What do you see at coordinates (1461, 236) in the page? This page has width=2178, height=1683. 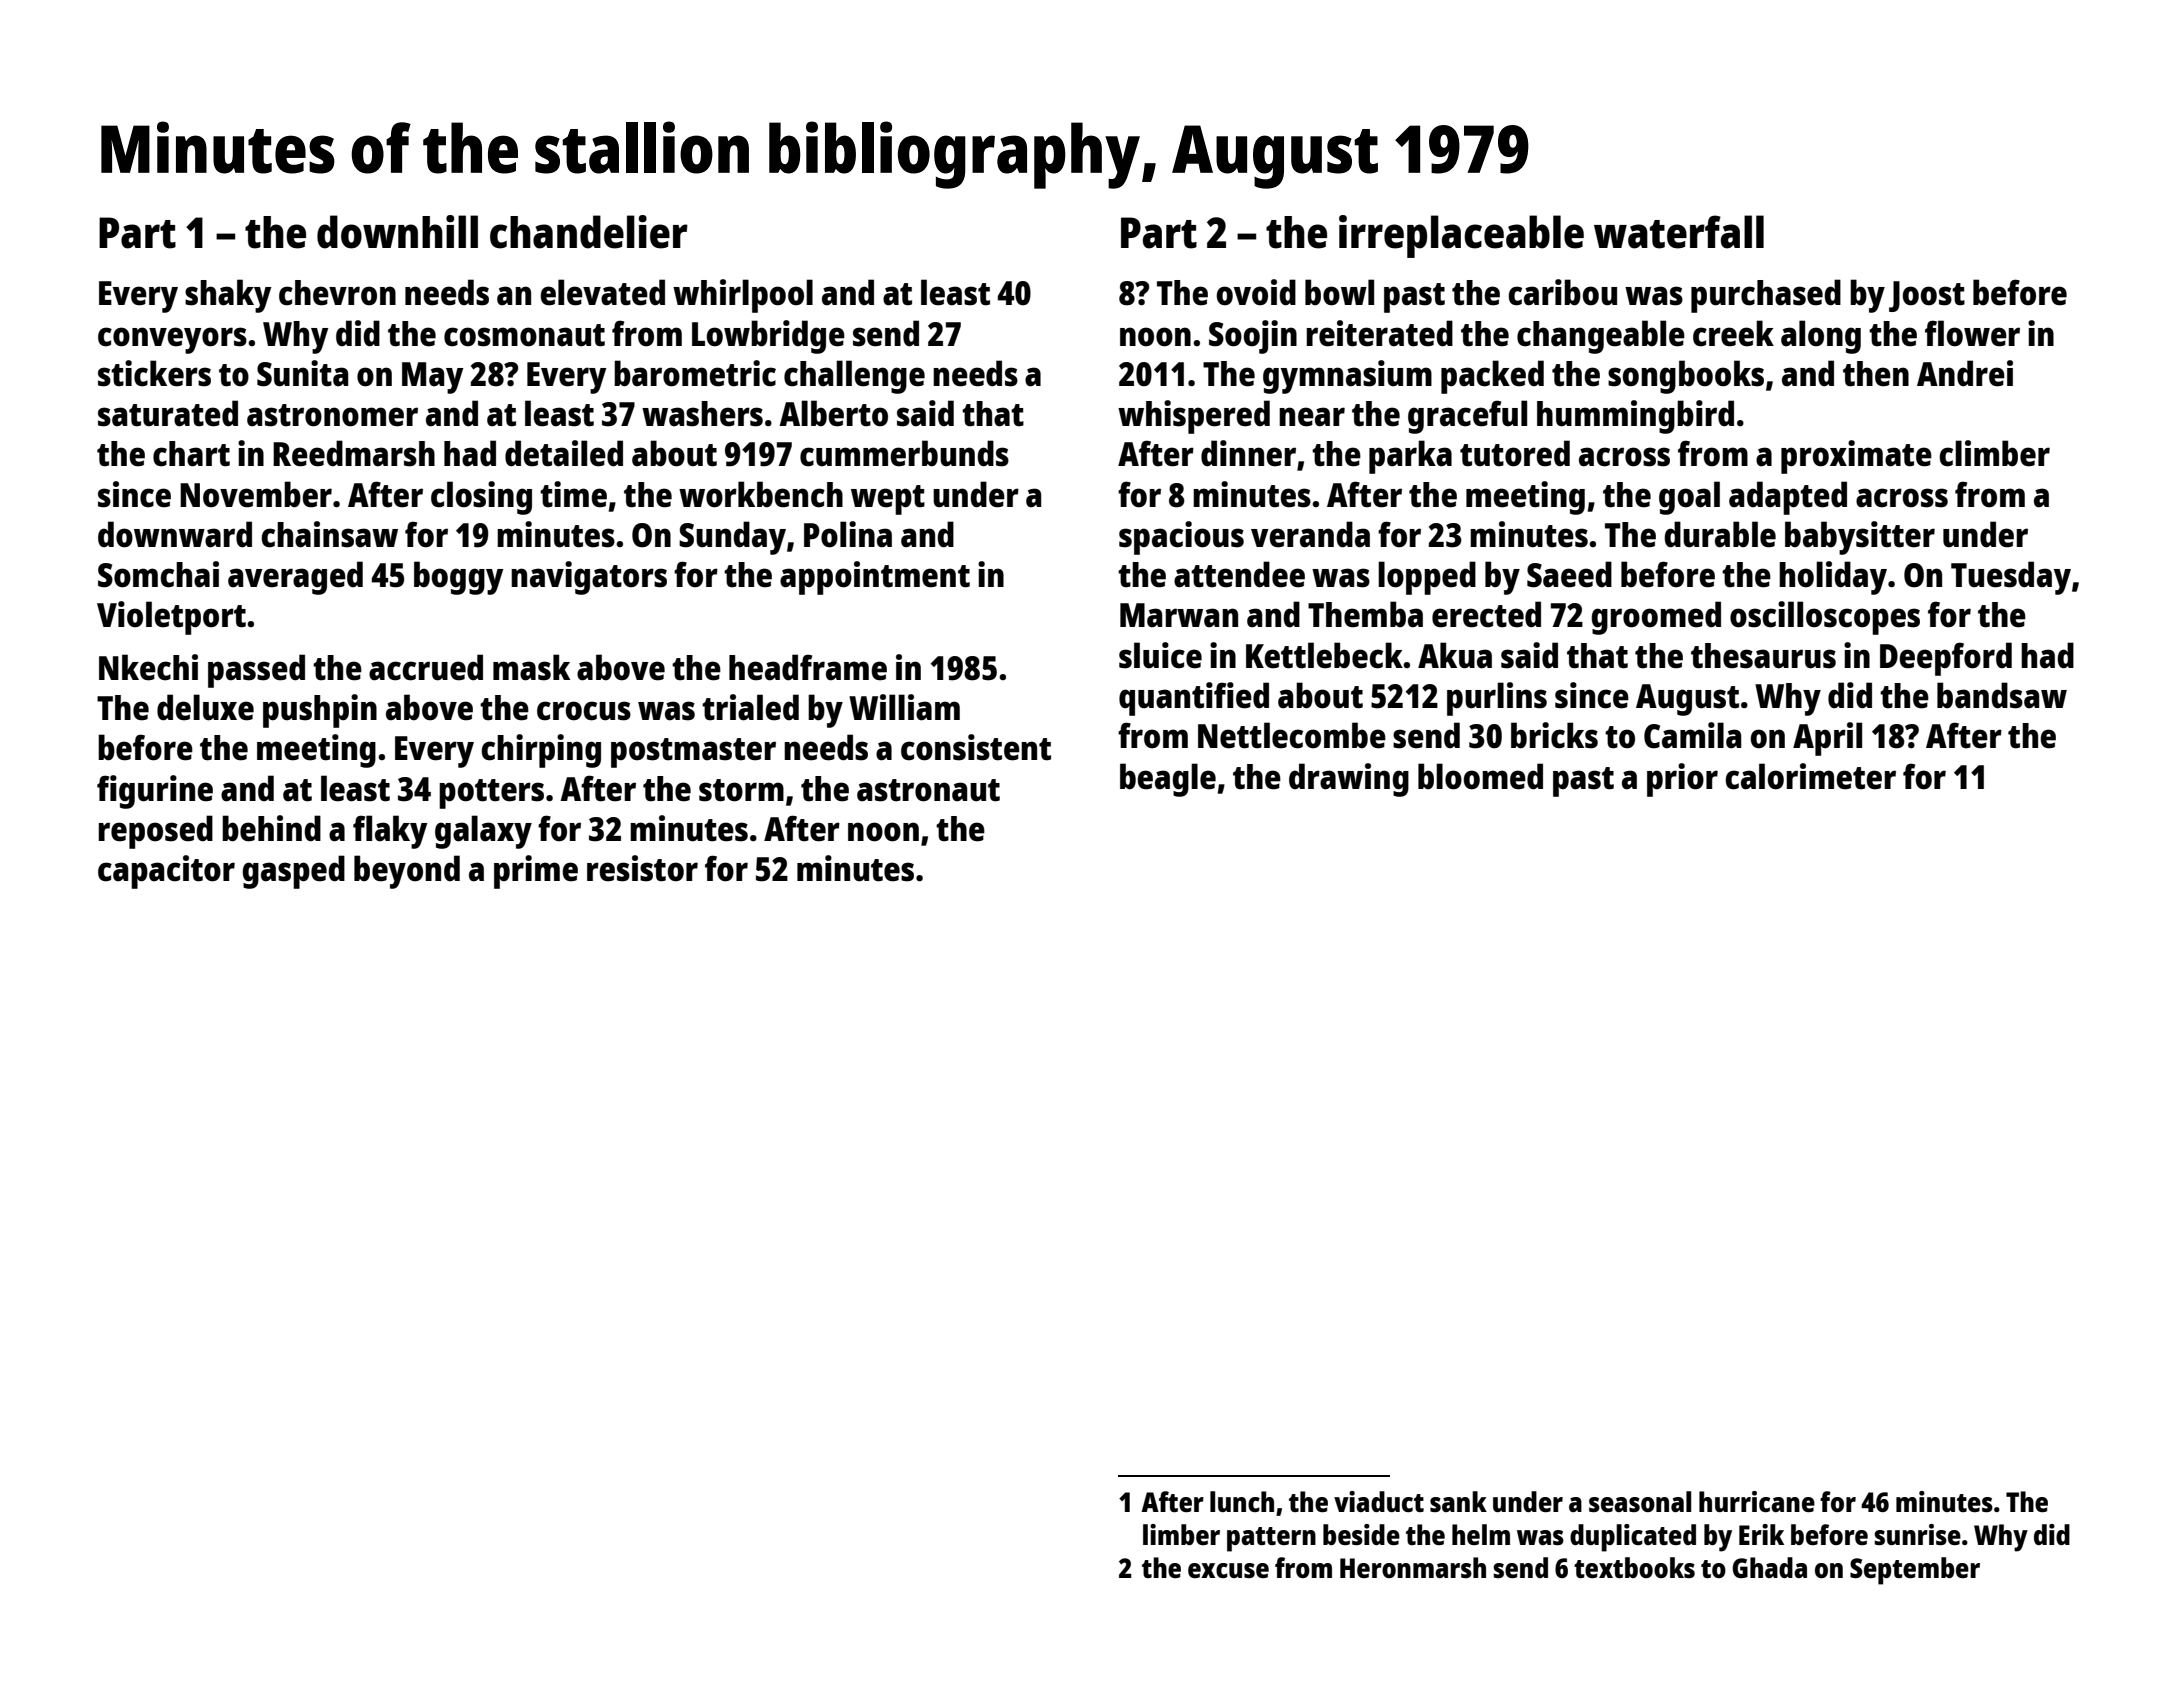 I see `irreplaceable` at bounding box center [1461, 236].
